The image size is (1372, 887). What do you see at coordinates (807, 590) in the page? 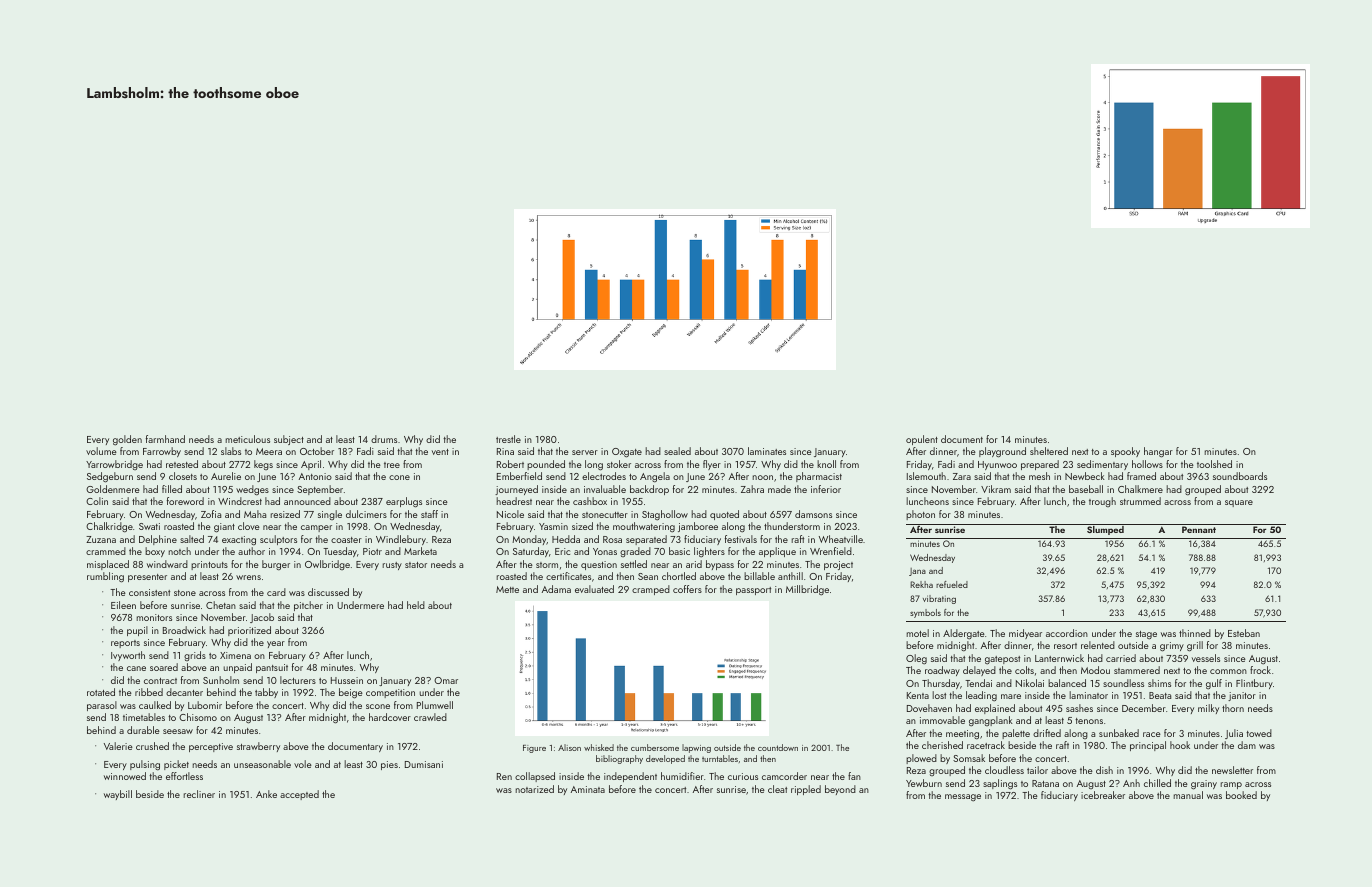
I see `Millbridge` at bounding box center [807, 590].
